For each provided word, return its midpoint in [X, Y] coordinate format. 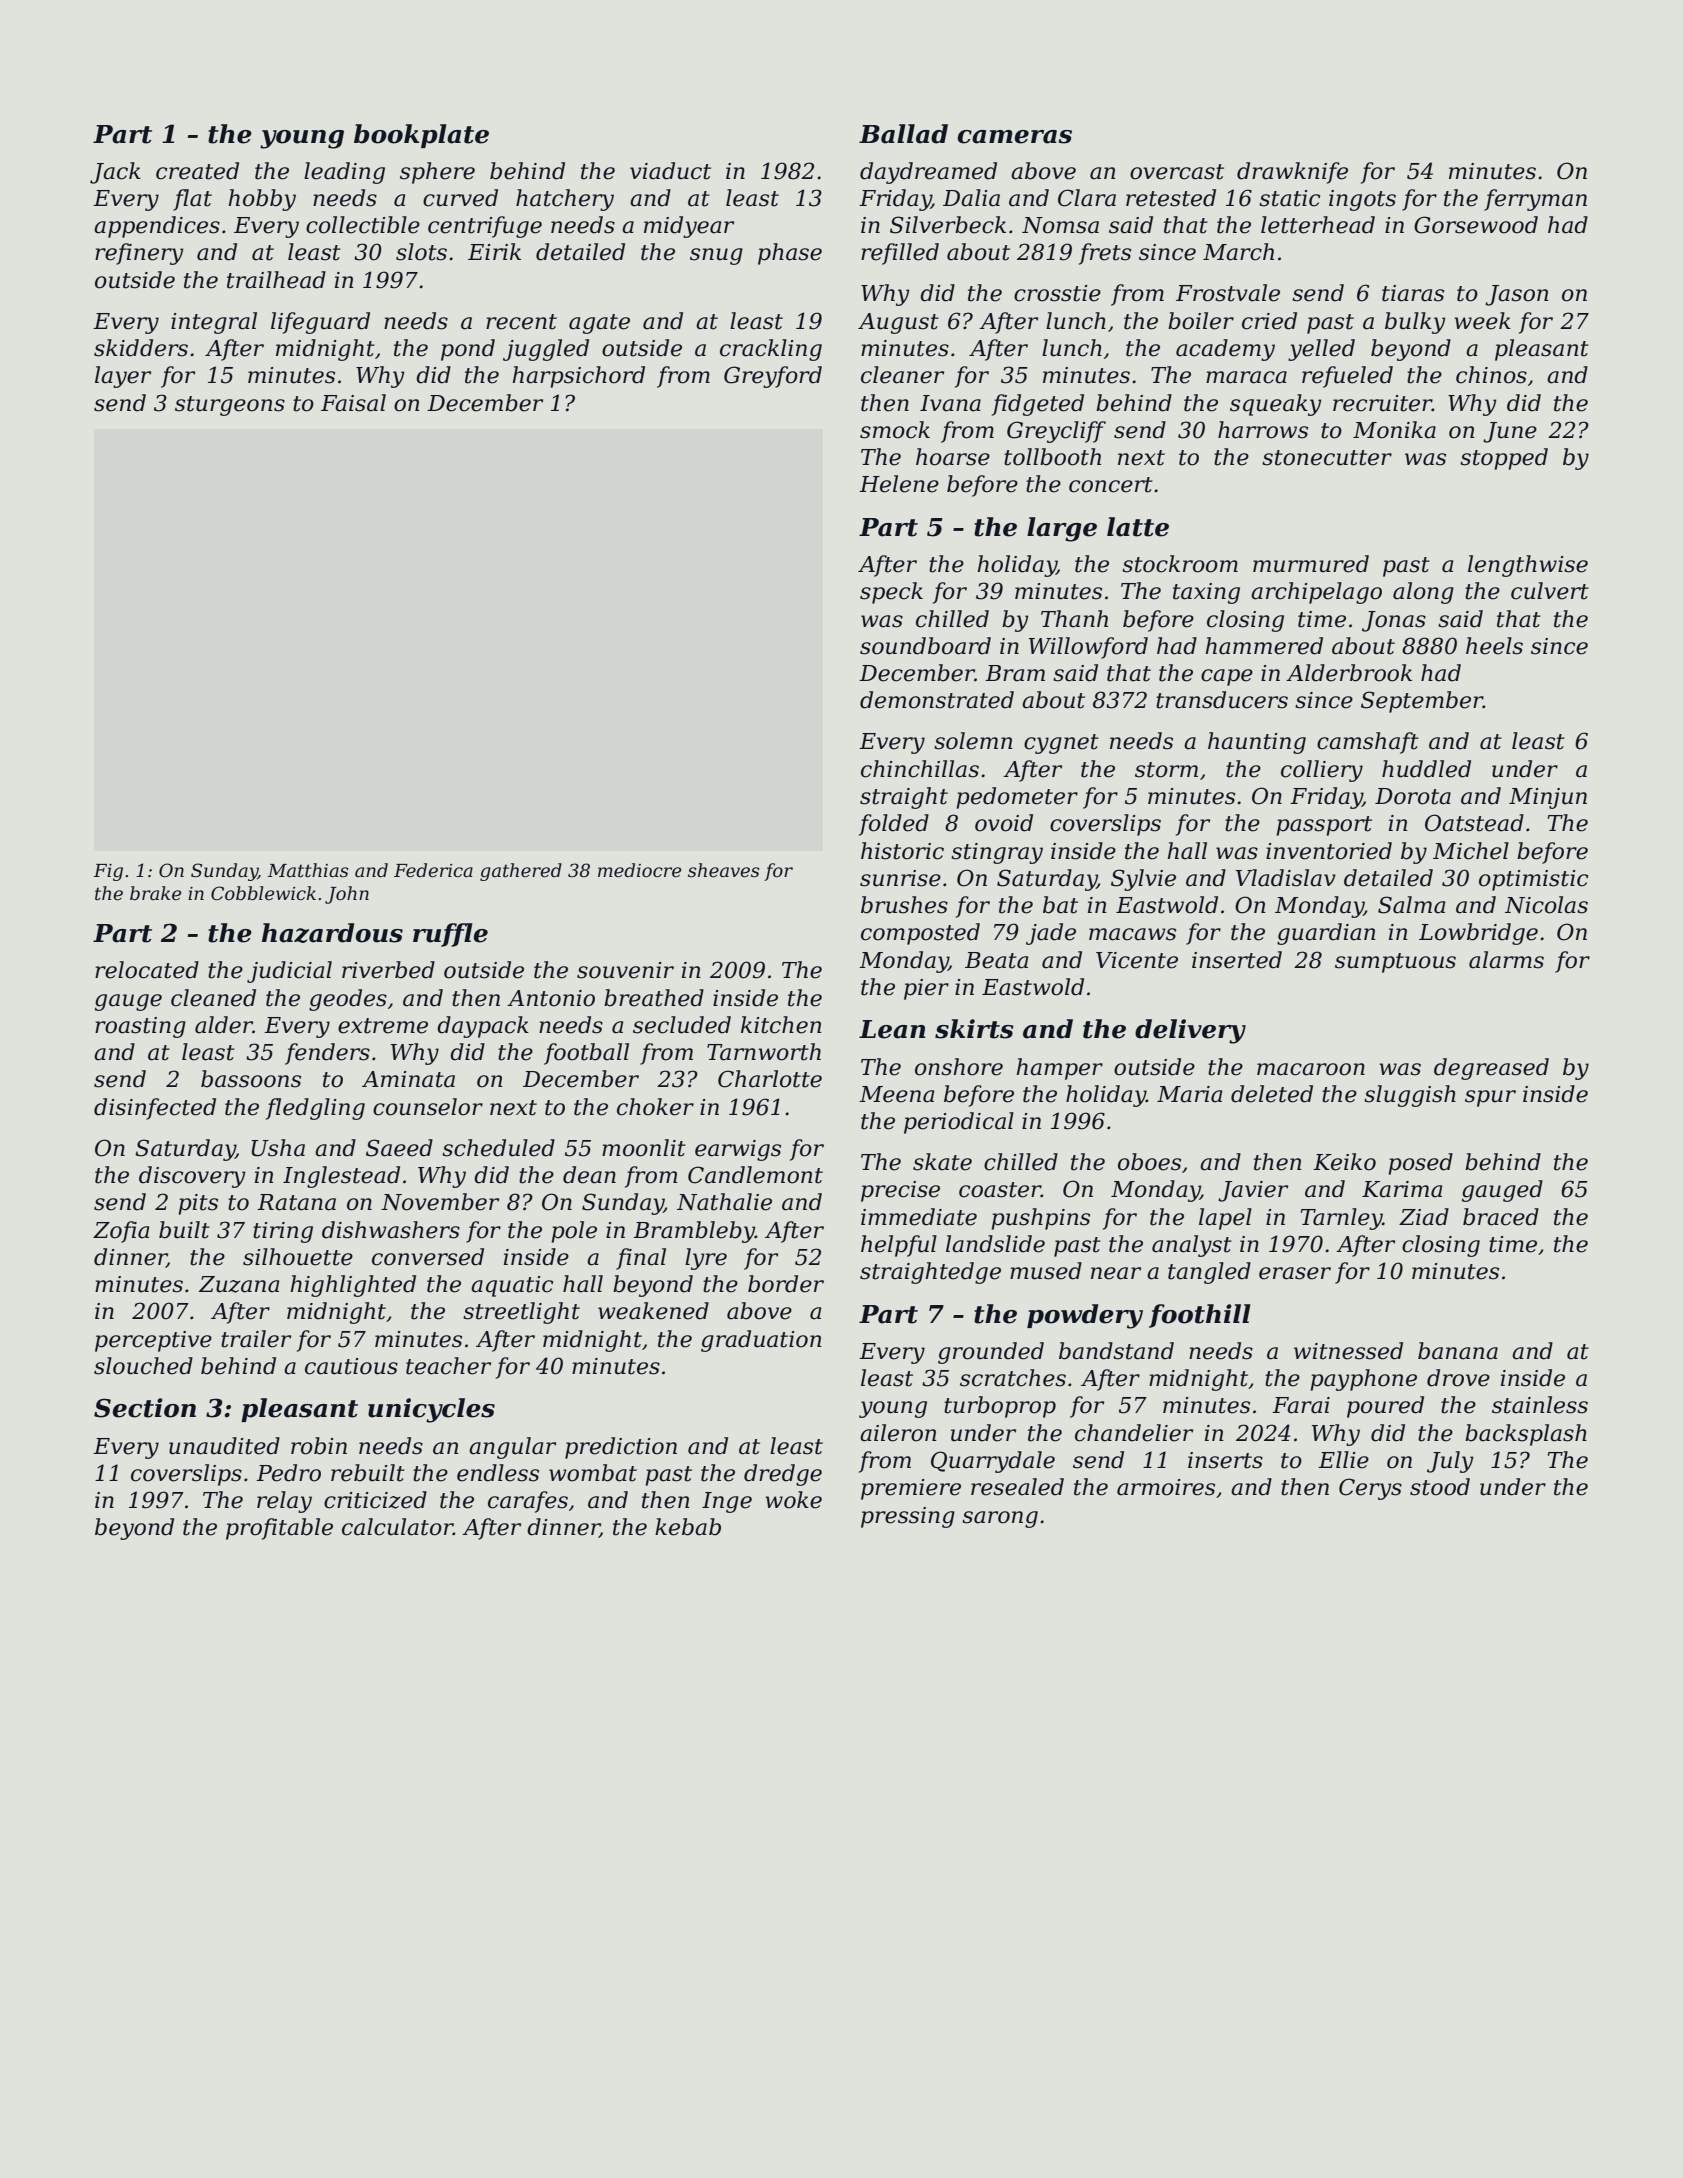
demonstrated [937, 700]
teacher [448, 1366]
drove [1458, 1378]
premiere [911, 1489]
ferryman [1535, 200]
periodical [959, 1123]
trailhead [276, 280]
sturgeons [230, 406]
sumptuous [1395, 963]
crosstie [1057, 293]
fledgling [315, 1109]
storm [1166, 770]
